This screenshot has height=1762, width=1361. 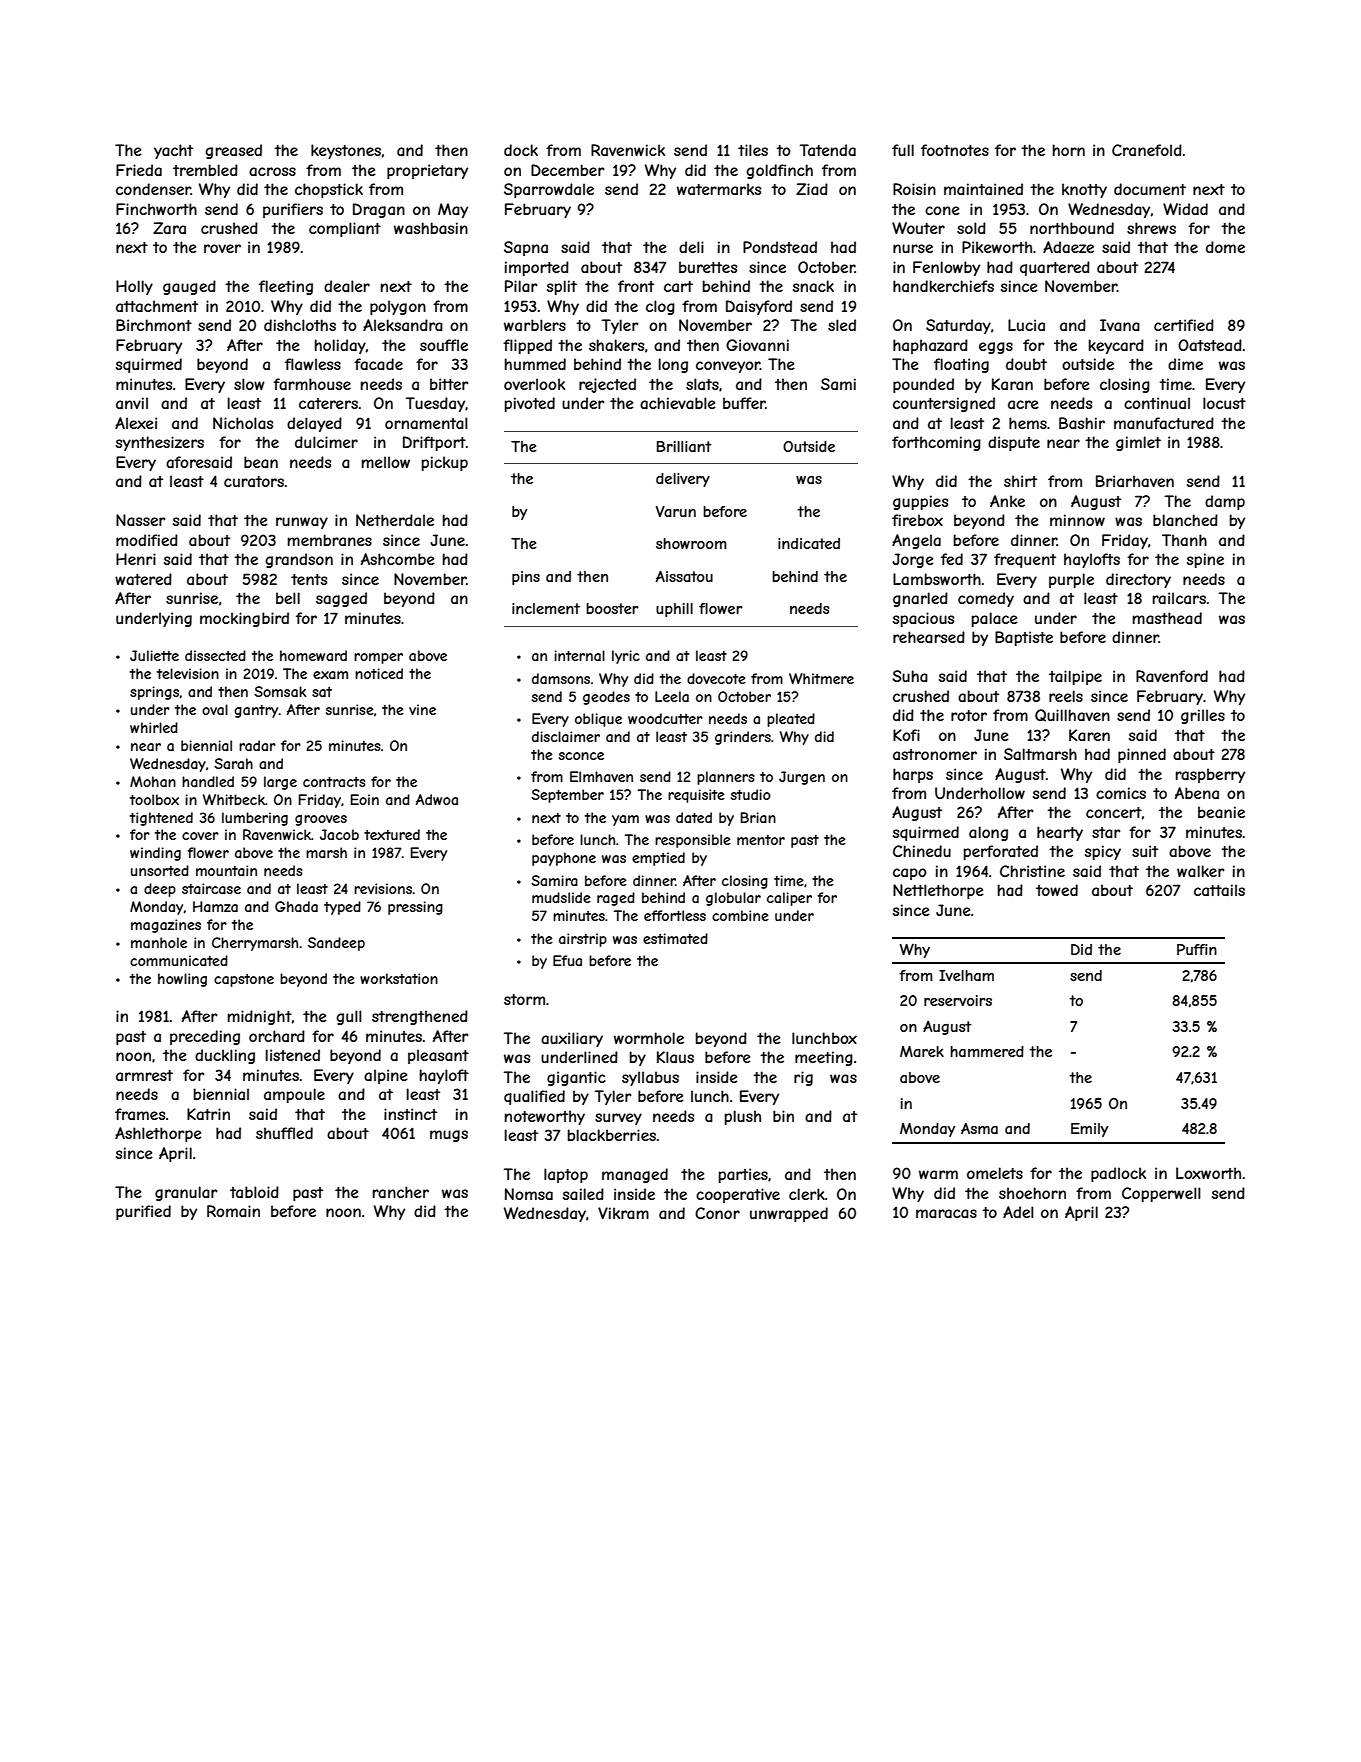 What do you see at coordinates (616, 899) in the screenshot?
I see `raged` at bounding box center [616, 899].
